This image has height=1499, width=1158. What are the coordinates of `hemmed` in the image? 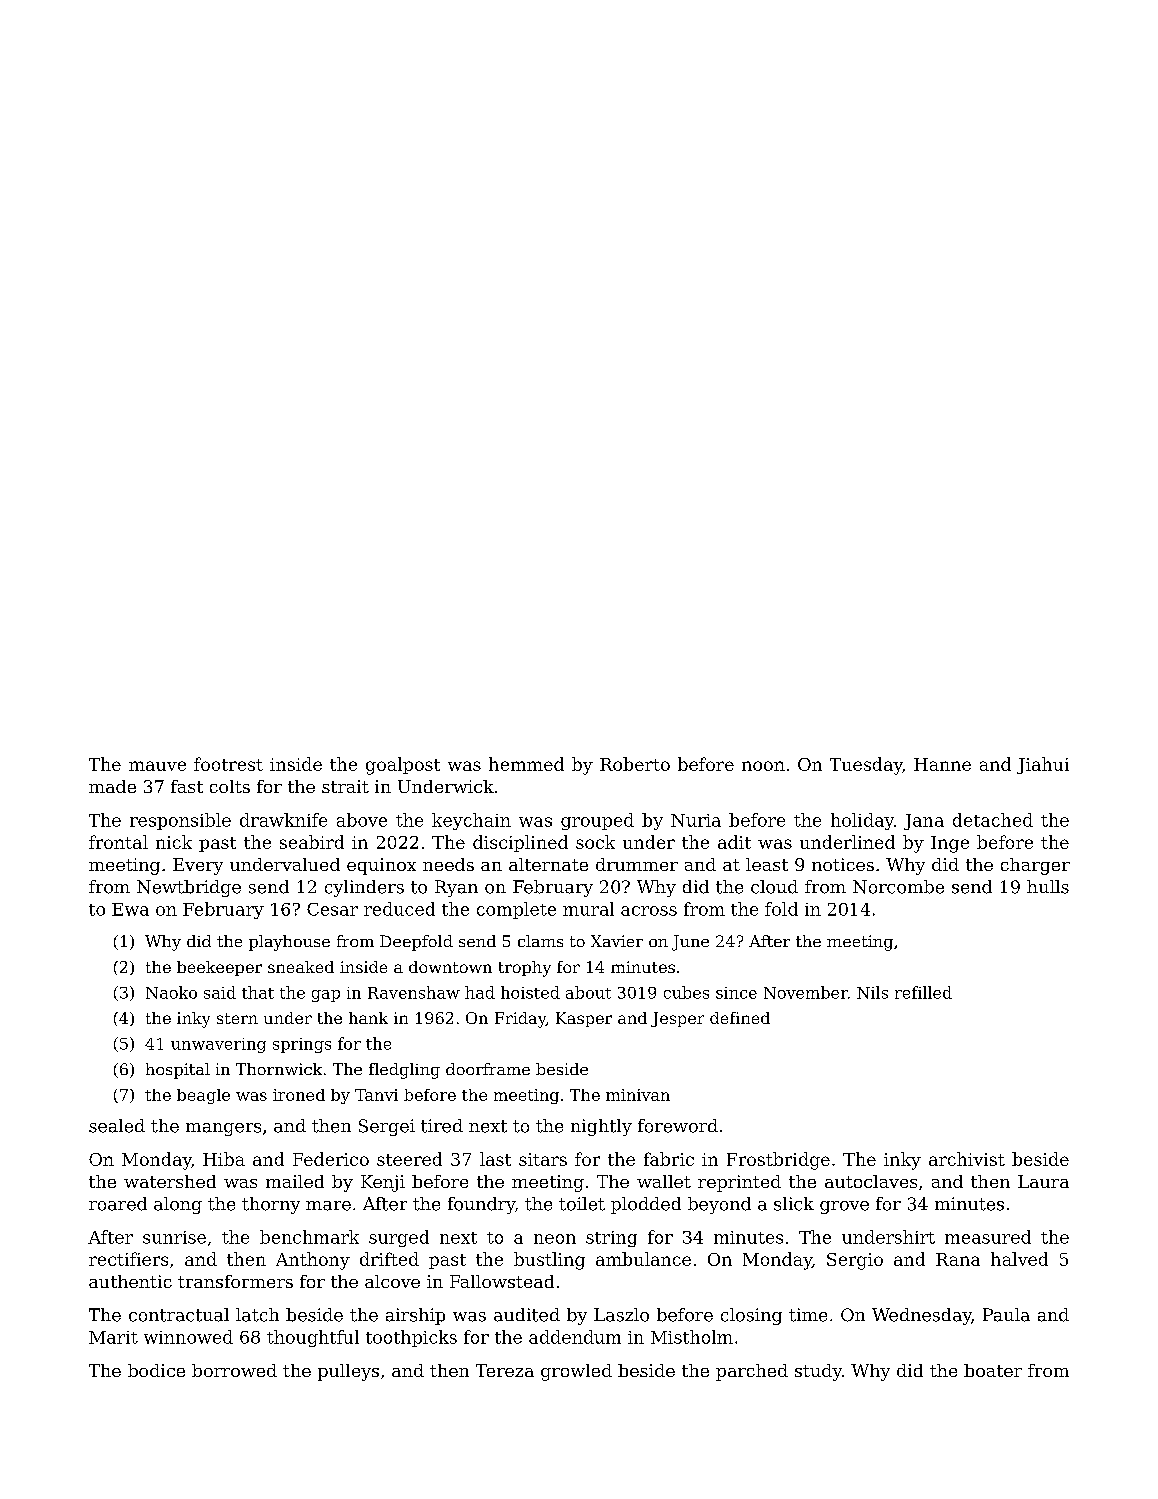 It's located at (526, 764).
